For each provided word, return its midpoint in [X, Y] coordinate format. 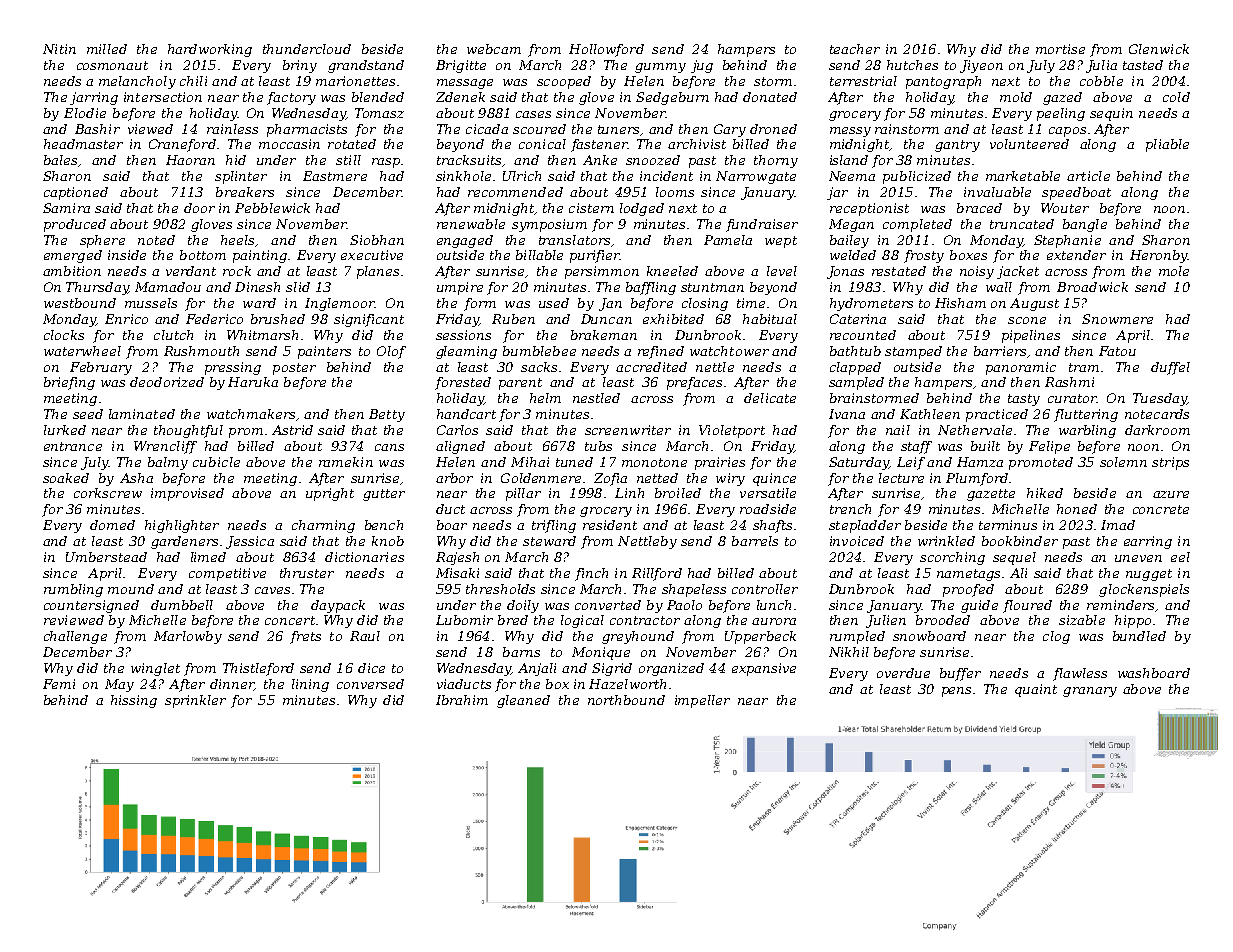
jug [702, 66]
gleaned [523, 701]
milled [107, 49]
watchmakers [251, 414]
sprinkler [195, 701]
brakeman [604, 335]
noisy [977, 272]
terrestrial [863, 81]
